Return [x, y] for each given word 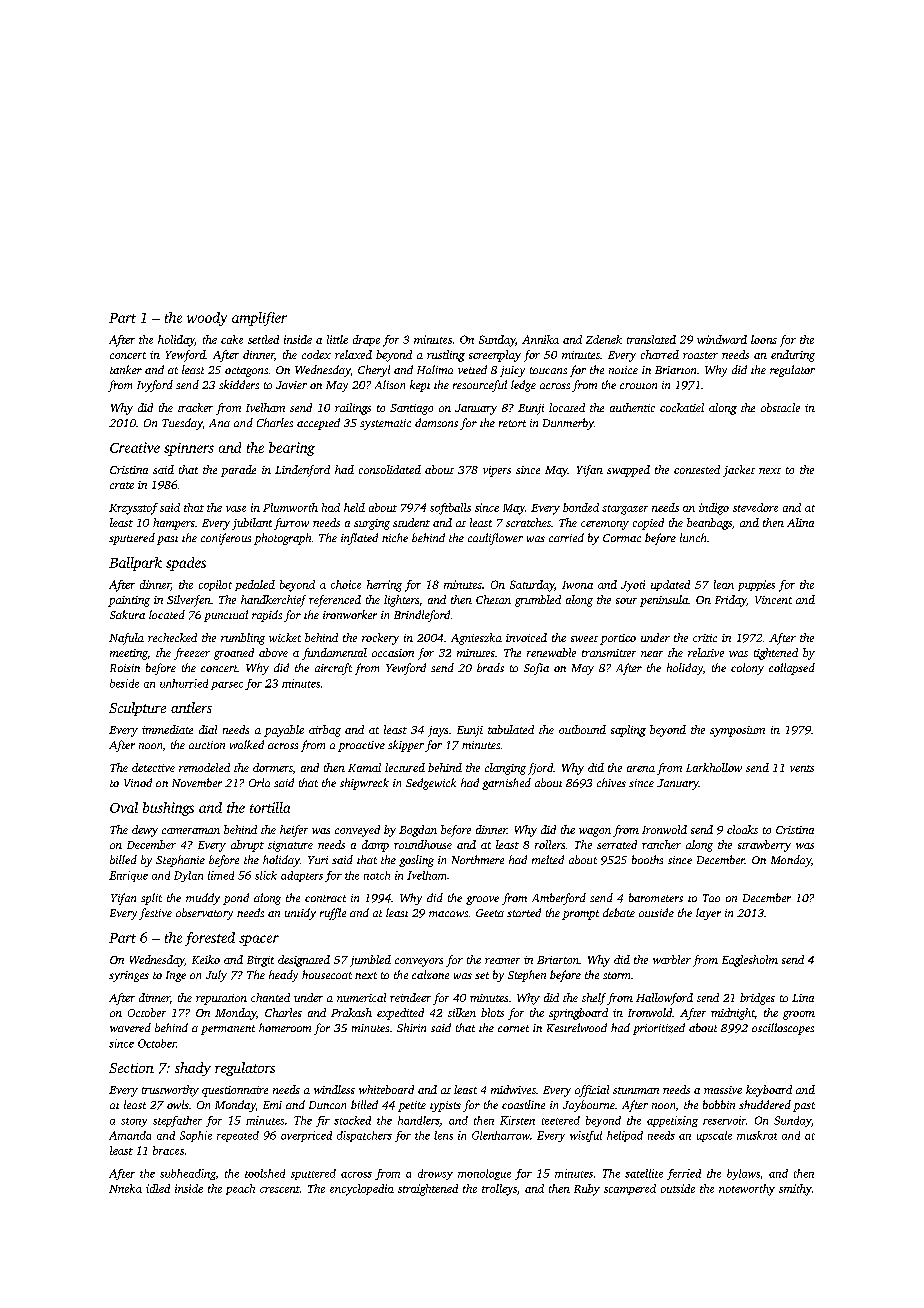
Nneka [125, 1188]
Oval [124, 807]
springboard [578, 1014]
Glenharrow [501, 1135]
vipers [497, 471]
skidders [239, 384]
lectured [405, 767]
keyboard [769, 1091]
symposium [737, 731]
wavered [130, 1027]
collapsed [792, 669]
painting [129, 601]
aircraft [333, 669]
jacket [739, 471]
